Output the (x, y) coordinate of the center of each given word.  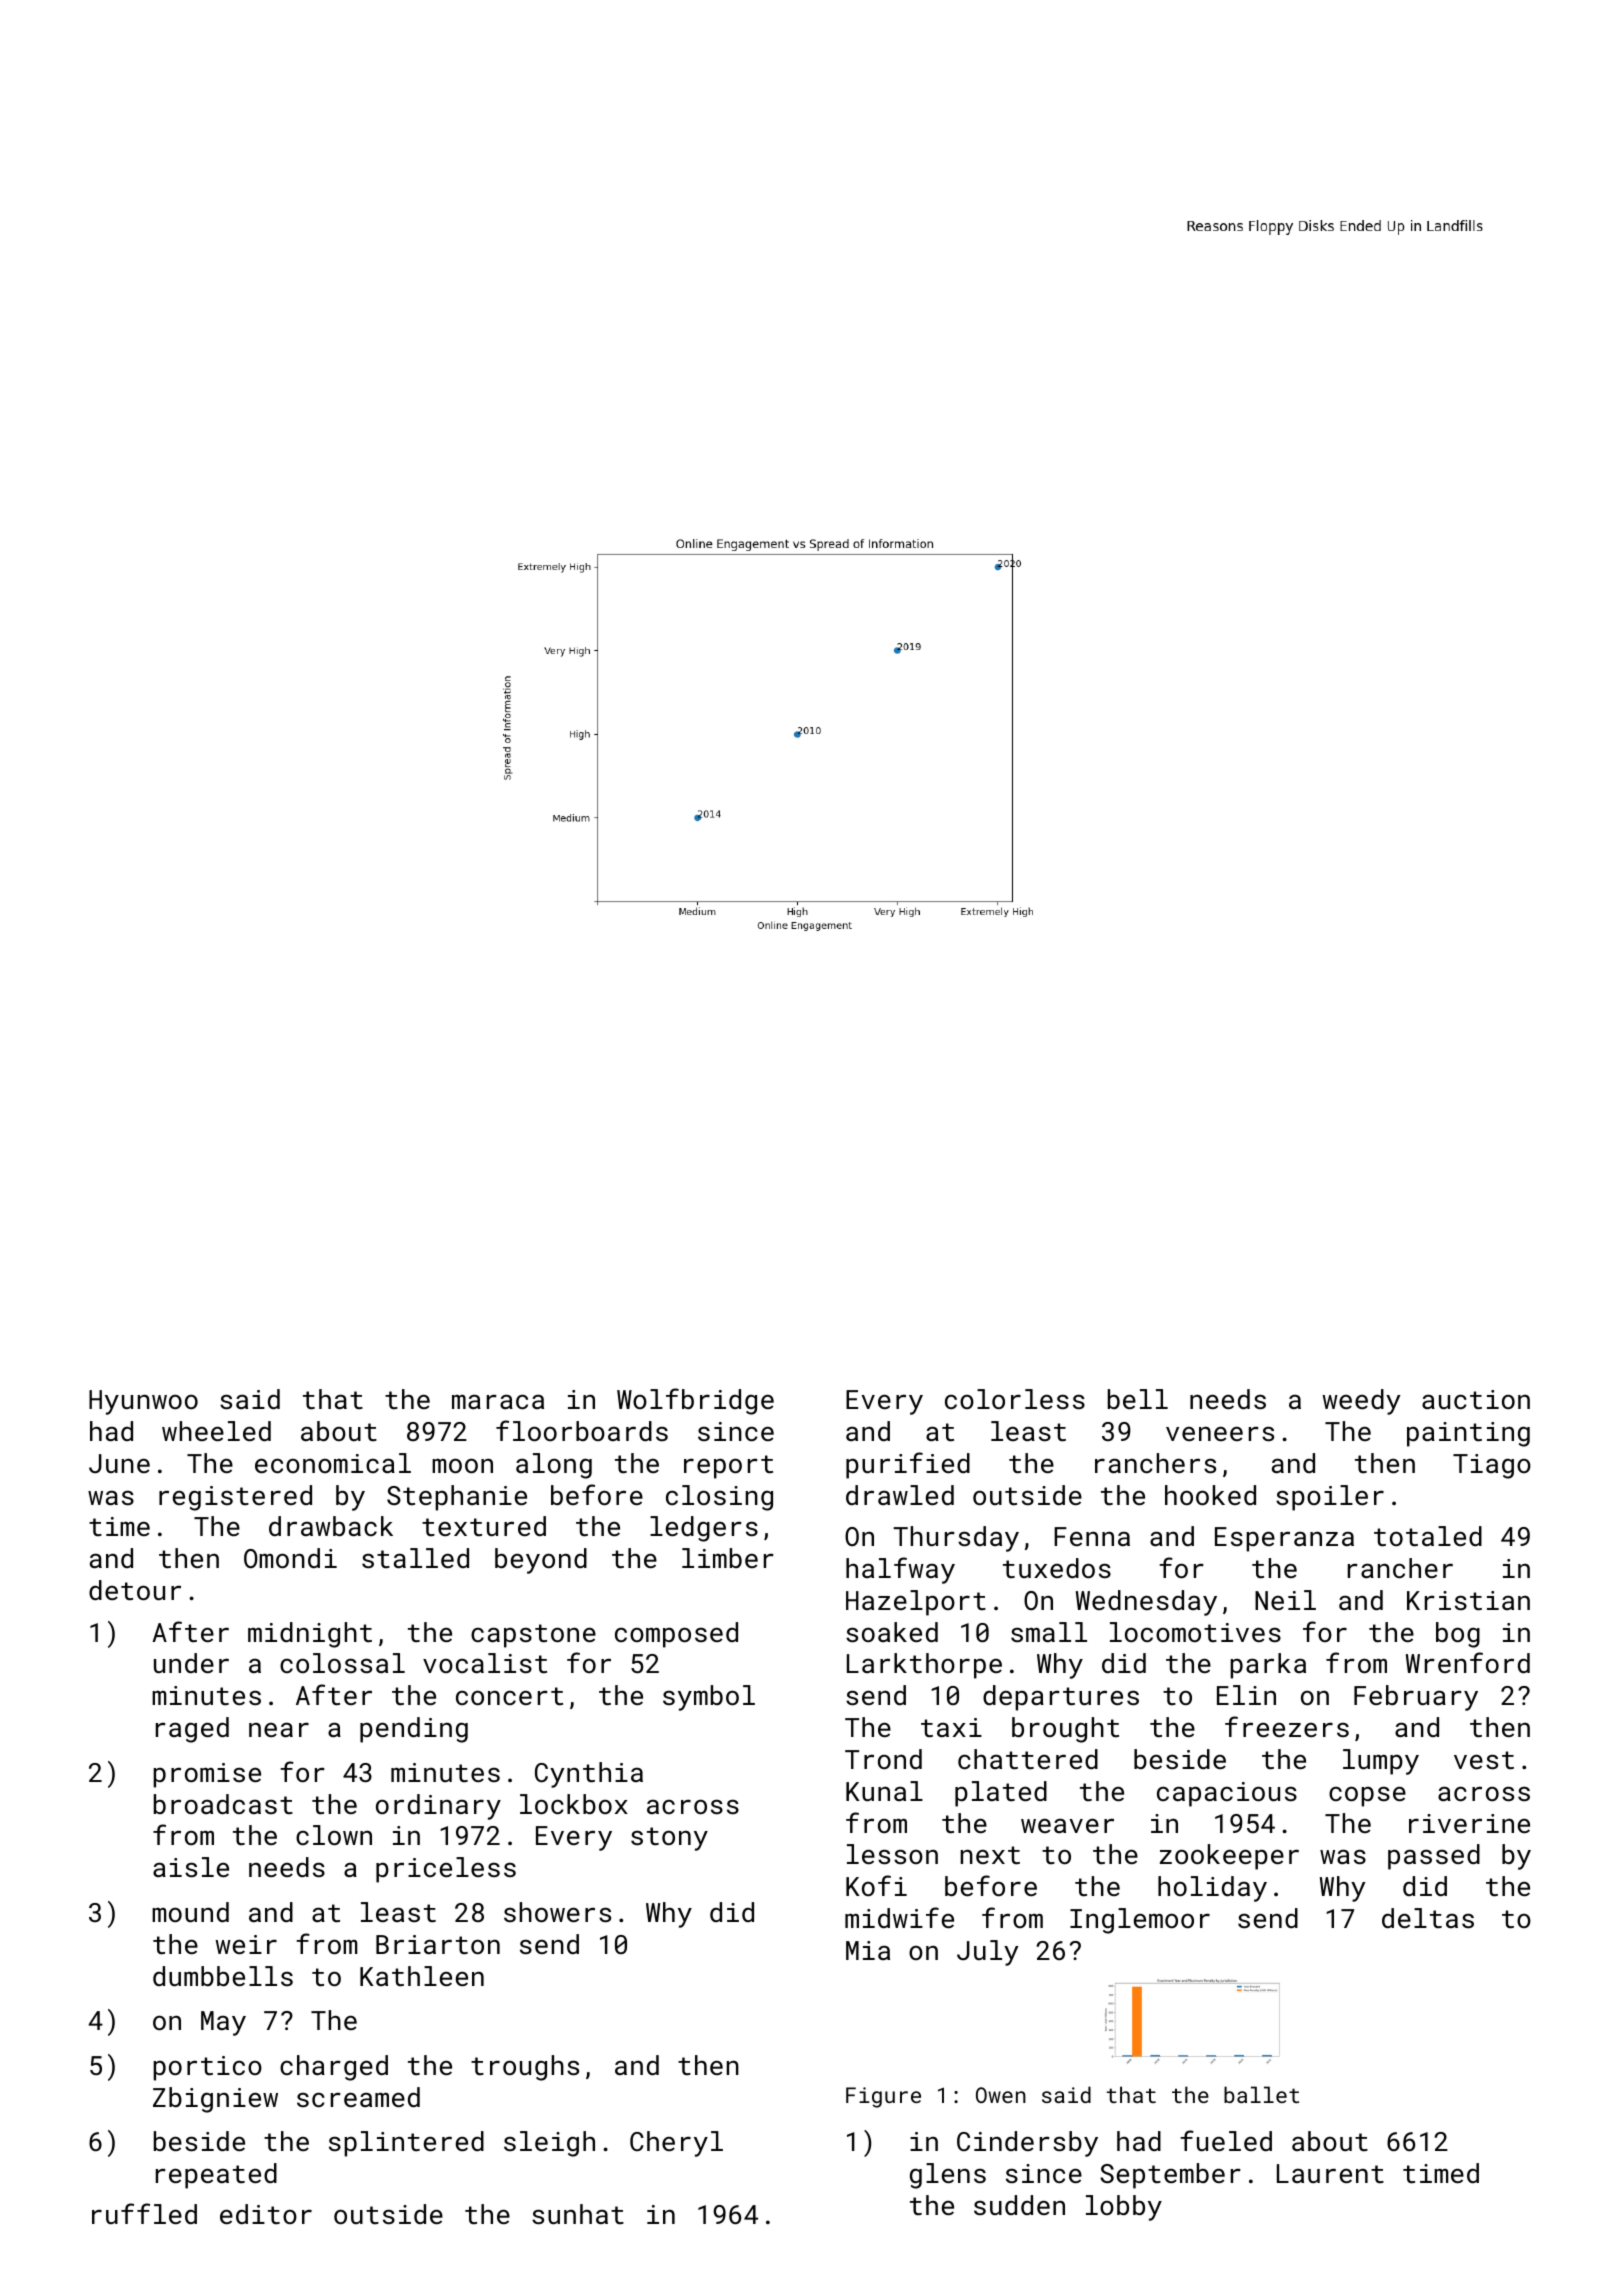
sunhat (578, 2214)
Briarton (438, 1944)
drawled (900, 1495)
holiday (1212, 1889)
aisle (191, 1867)
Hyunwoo (143, 1402)
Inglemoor (1140, 1921)
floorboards (582, 1430)
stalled (415, 1558)
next (990, 1855)
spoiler (1330, 1498)
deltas (1428, 1918)
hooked (1210, 1495)
